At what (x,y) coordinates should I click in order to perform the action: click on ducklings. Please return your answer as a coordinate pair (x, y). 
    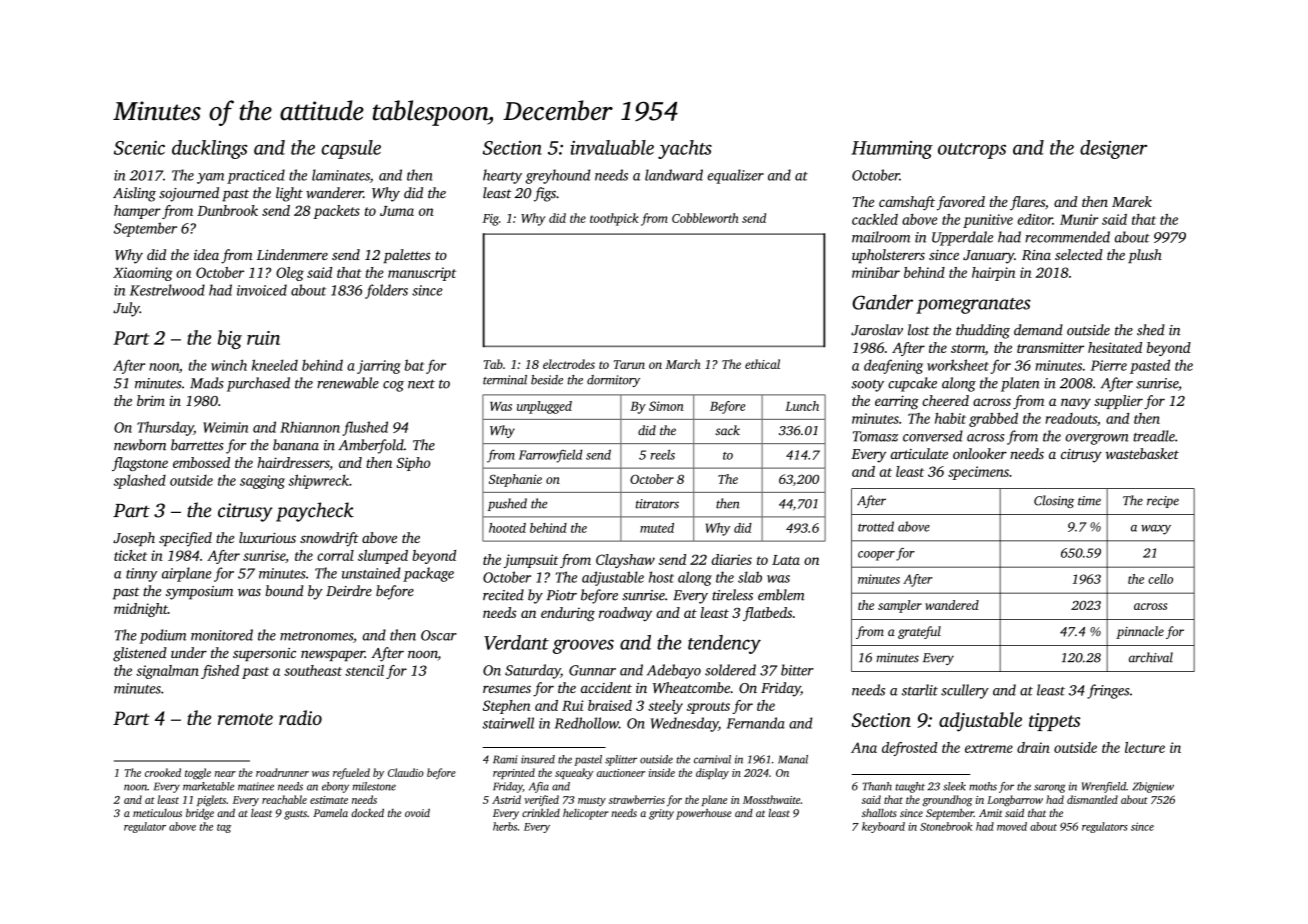
    Looking at the image, I should click on (209, 149).
